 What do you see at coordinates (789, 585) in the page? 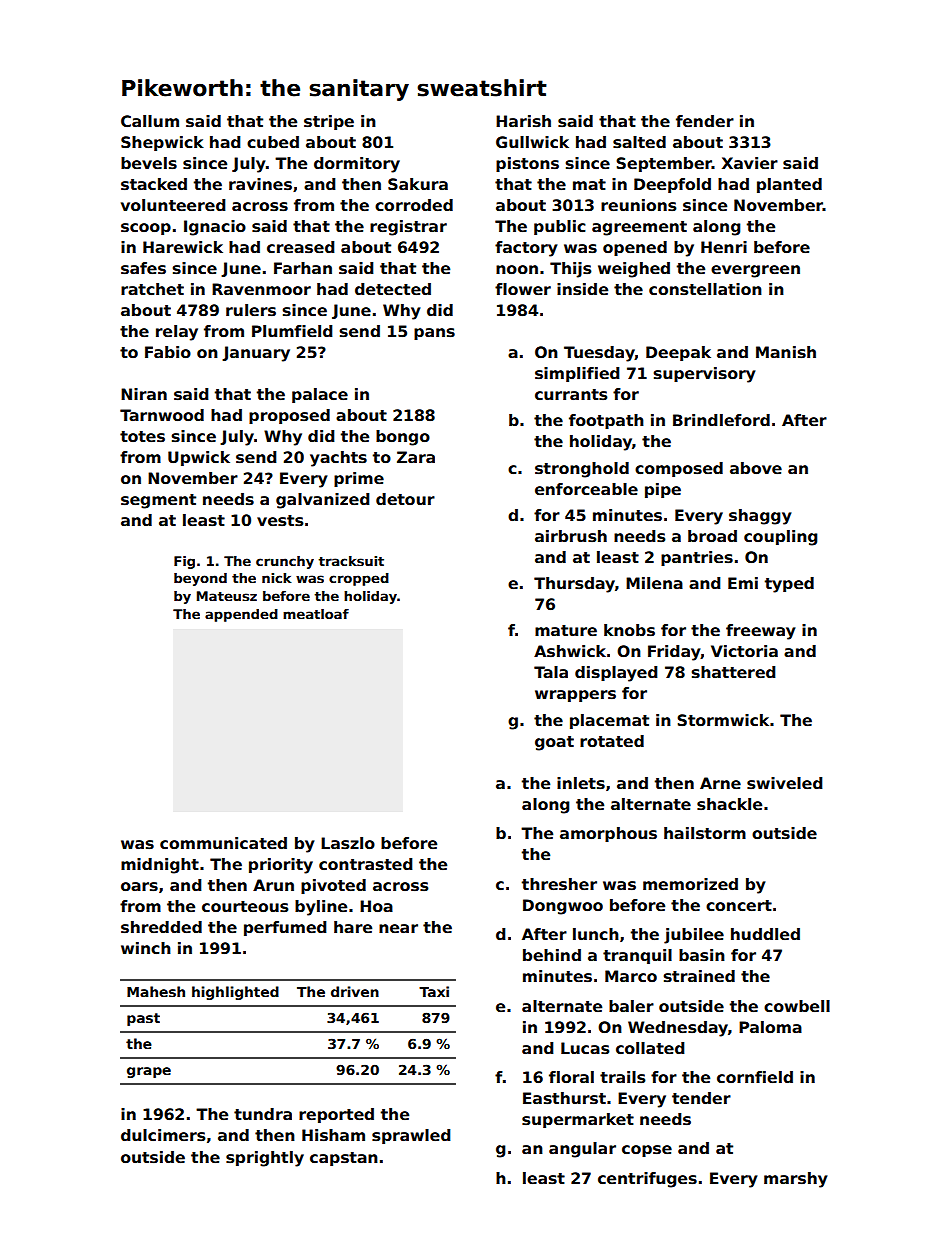
I see `typed` at bounding box center [789, 585].
